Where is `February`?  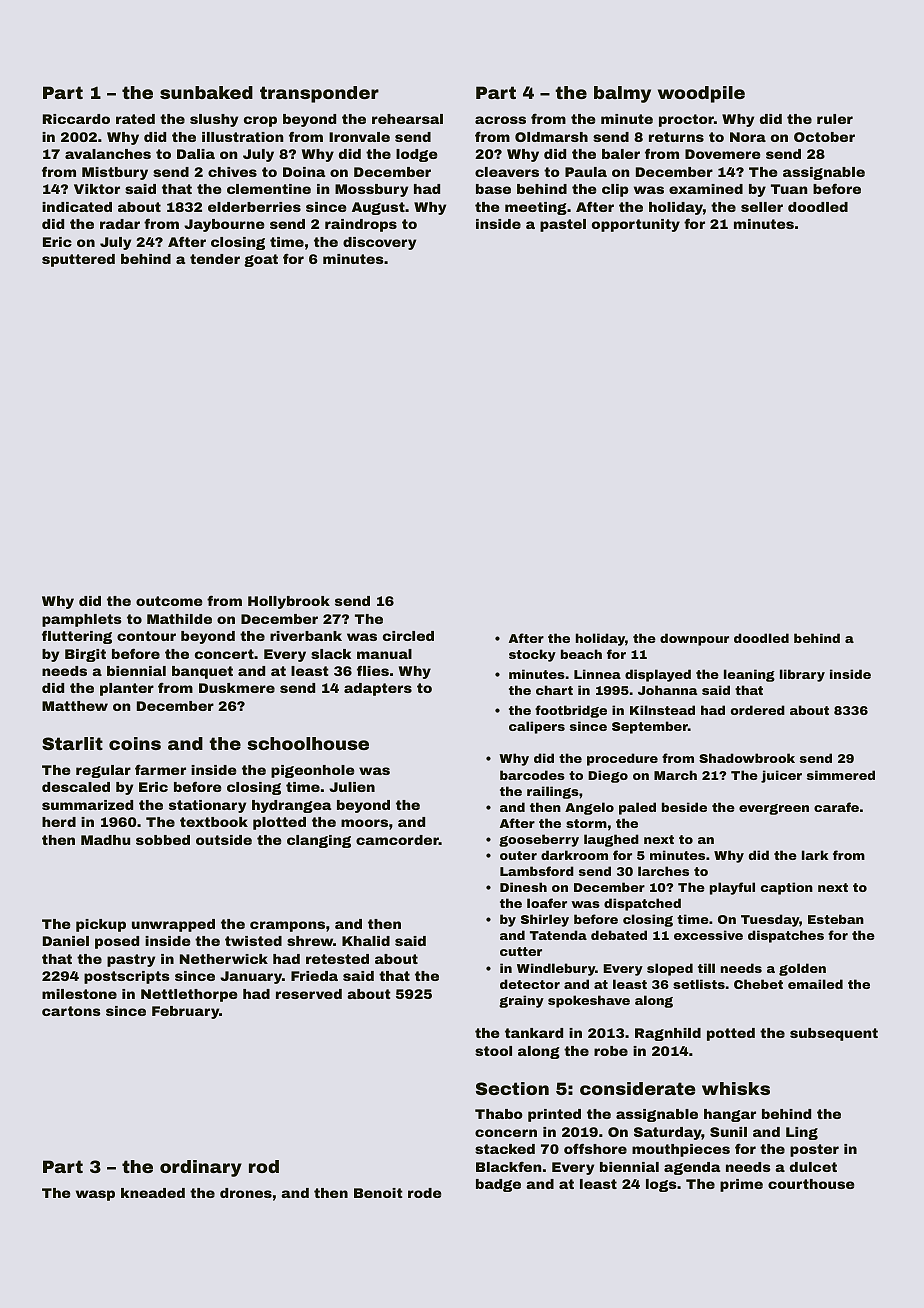 February is located at coordinates (185, 1012).
